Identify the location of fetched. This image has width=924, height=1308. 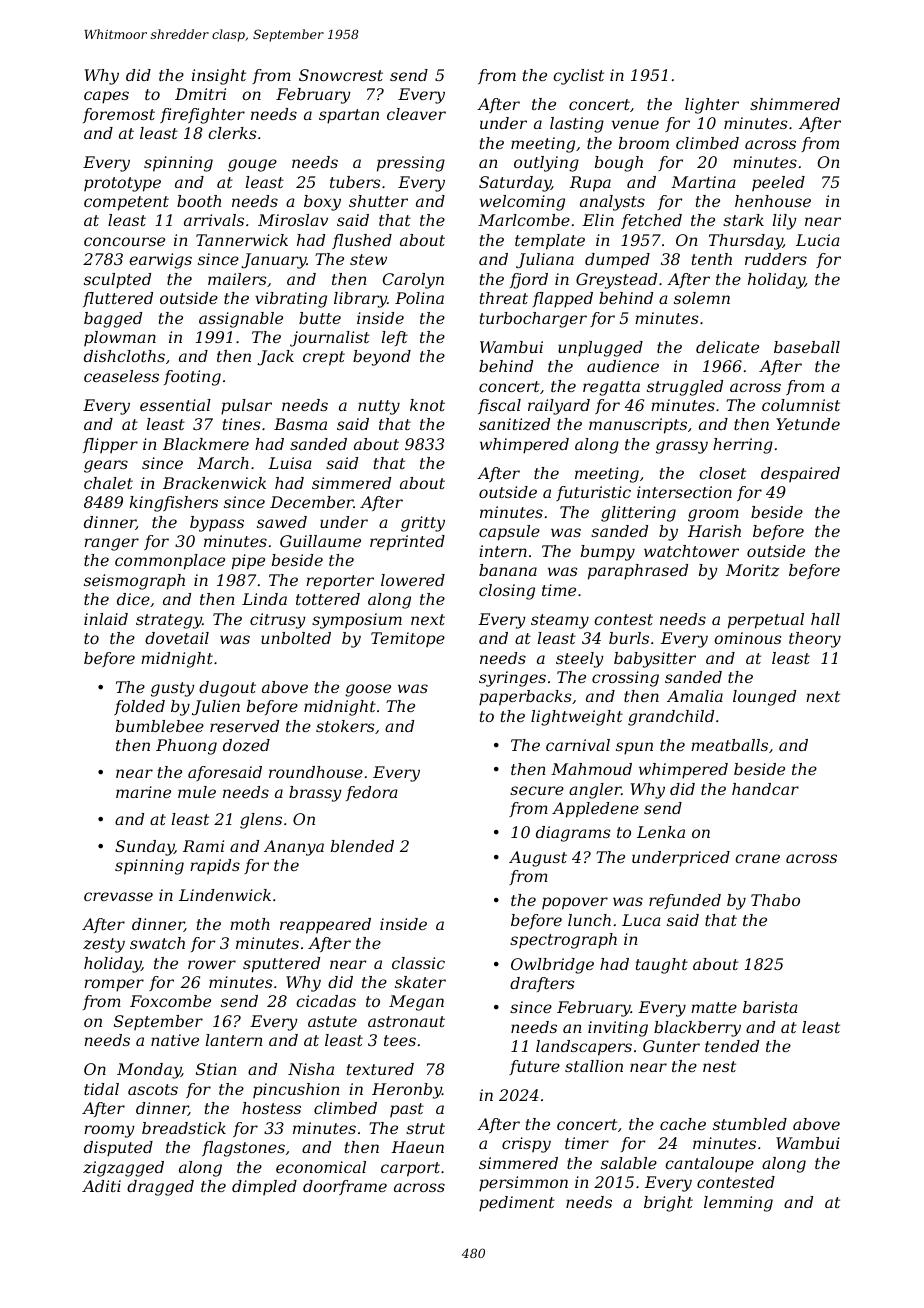
(651, 221).
